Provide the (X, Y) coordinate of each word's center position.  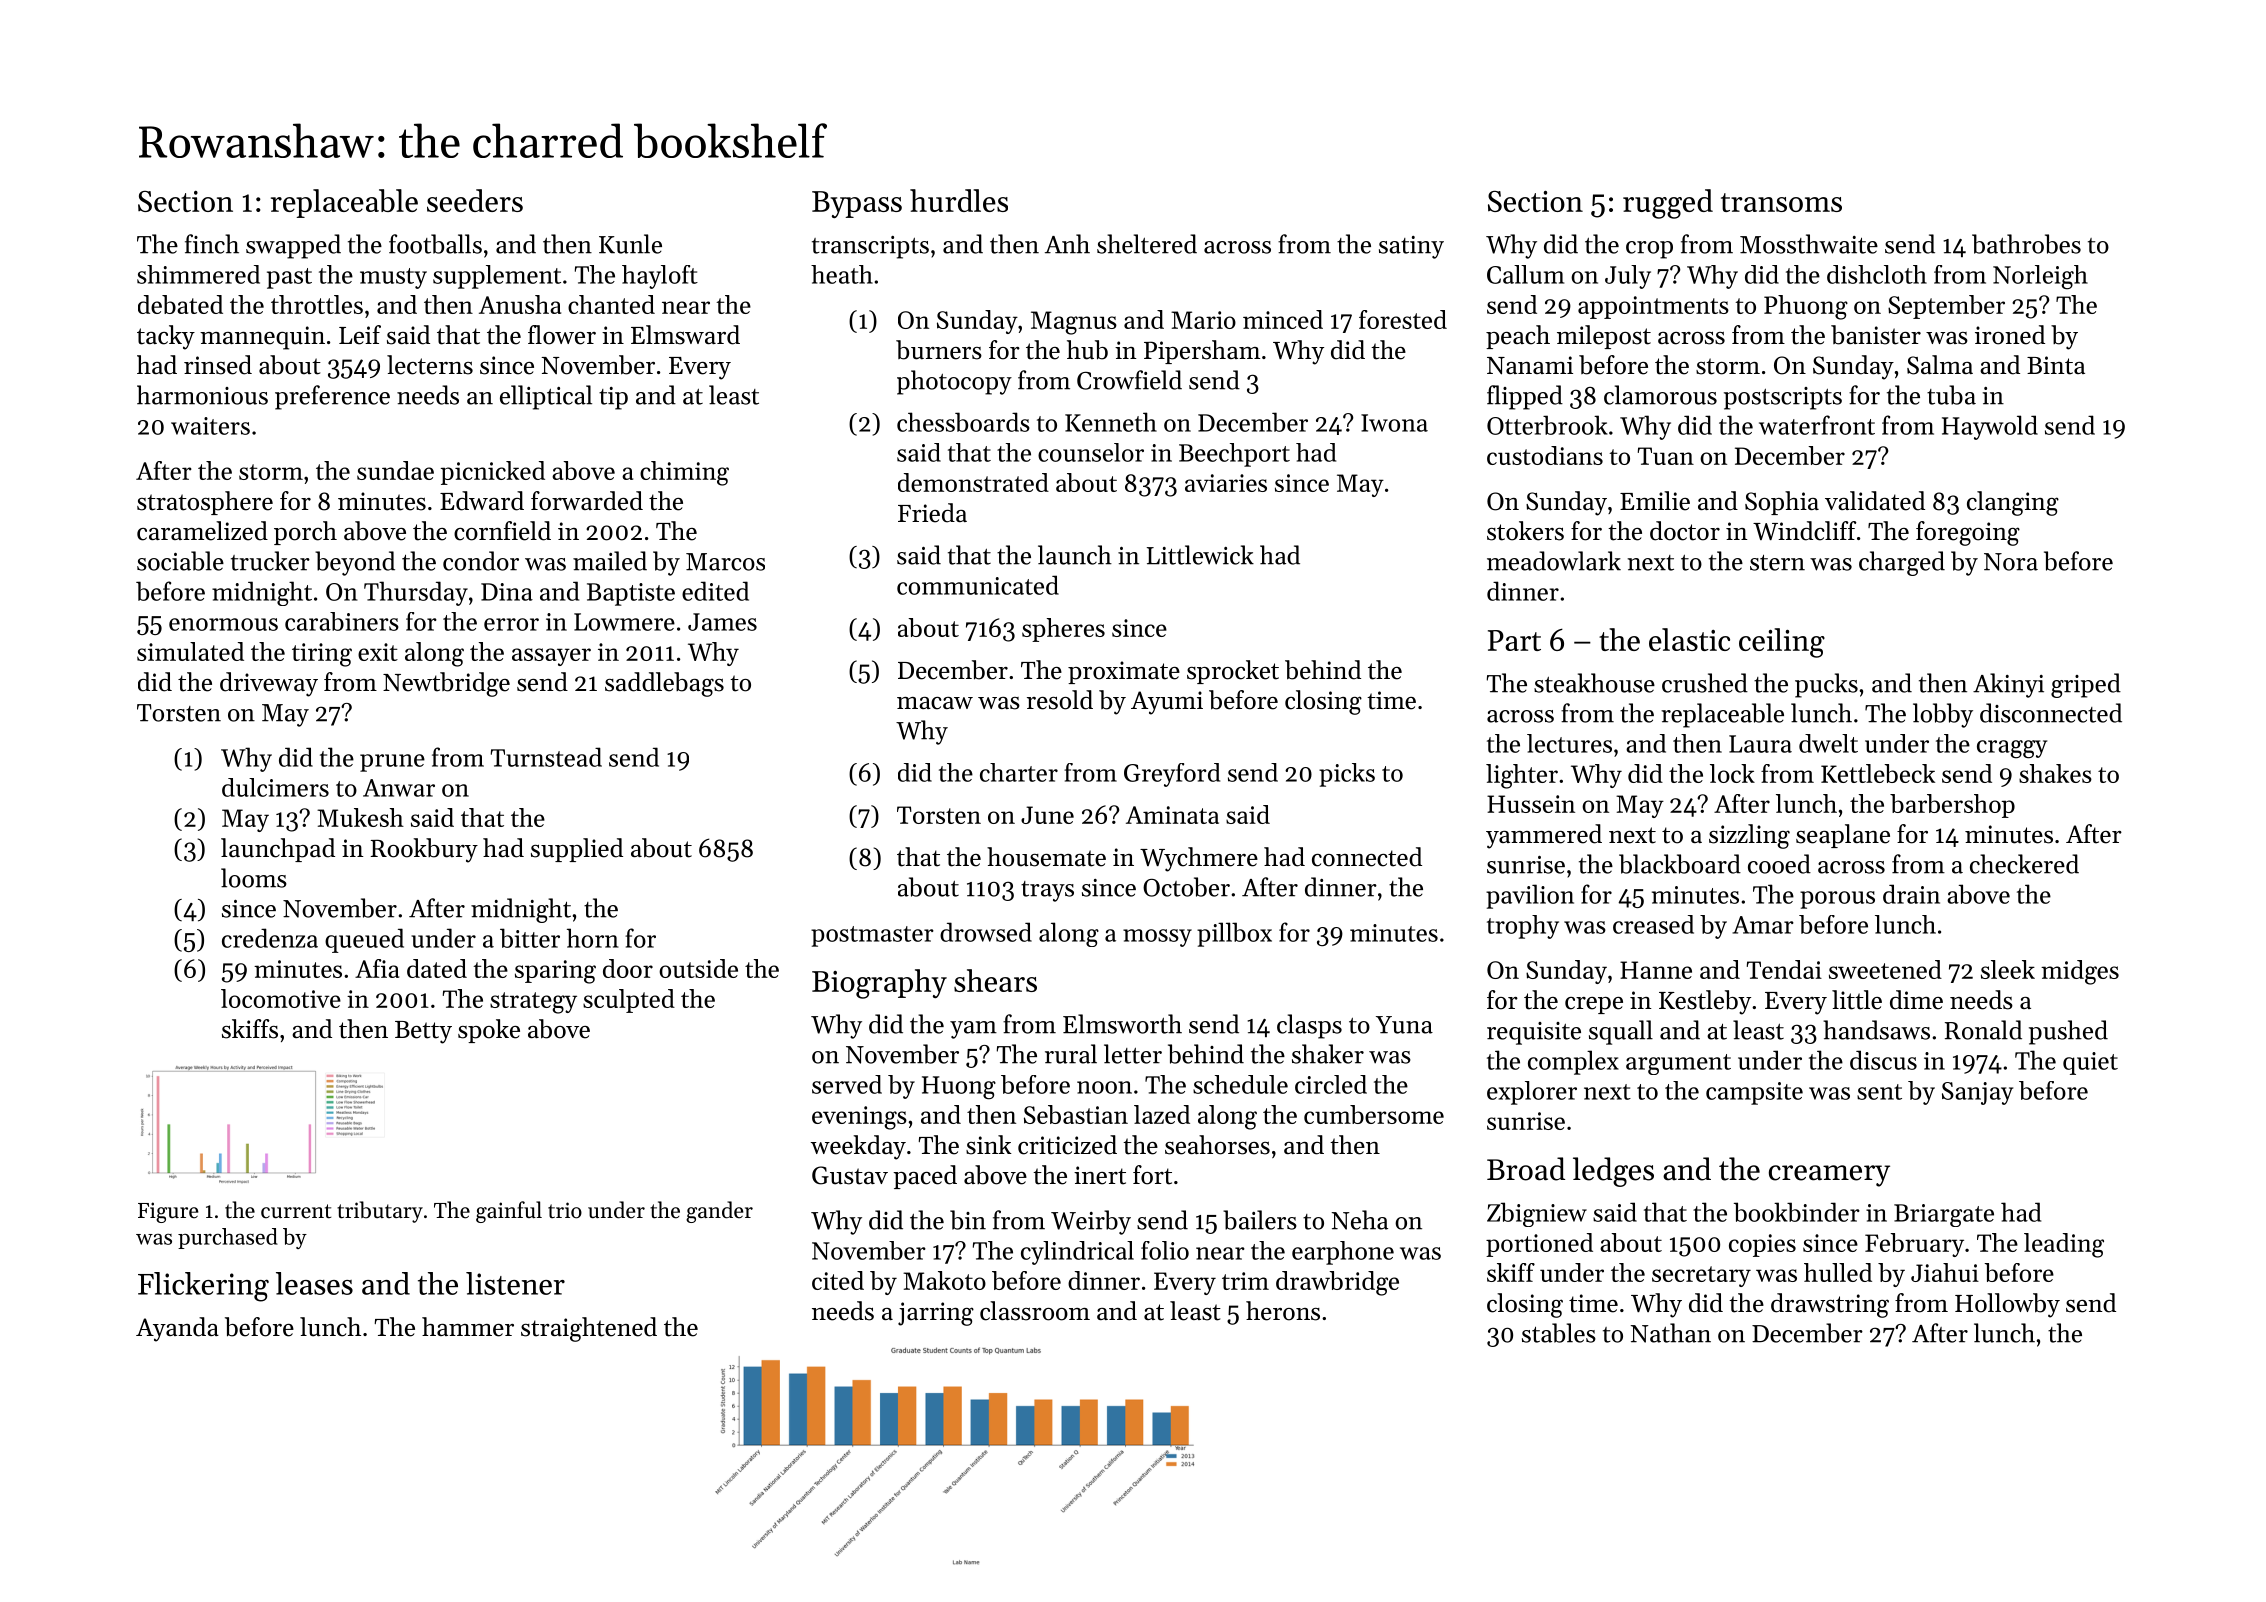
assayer (551, 657)
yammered (1544, 836)
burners (939, 350)
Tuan (1666, 456)
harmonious (202, 395)
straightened (589, 1329)
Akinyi (2008, 685)
